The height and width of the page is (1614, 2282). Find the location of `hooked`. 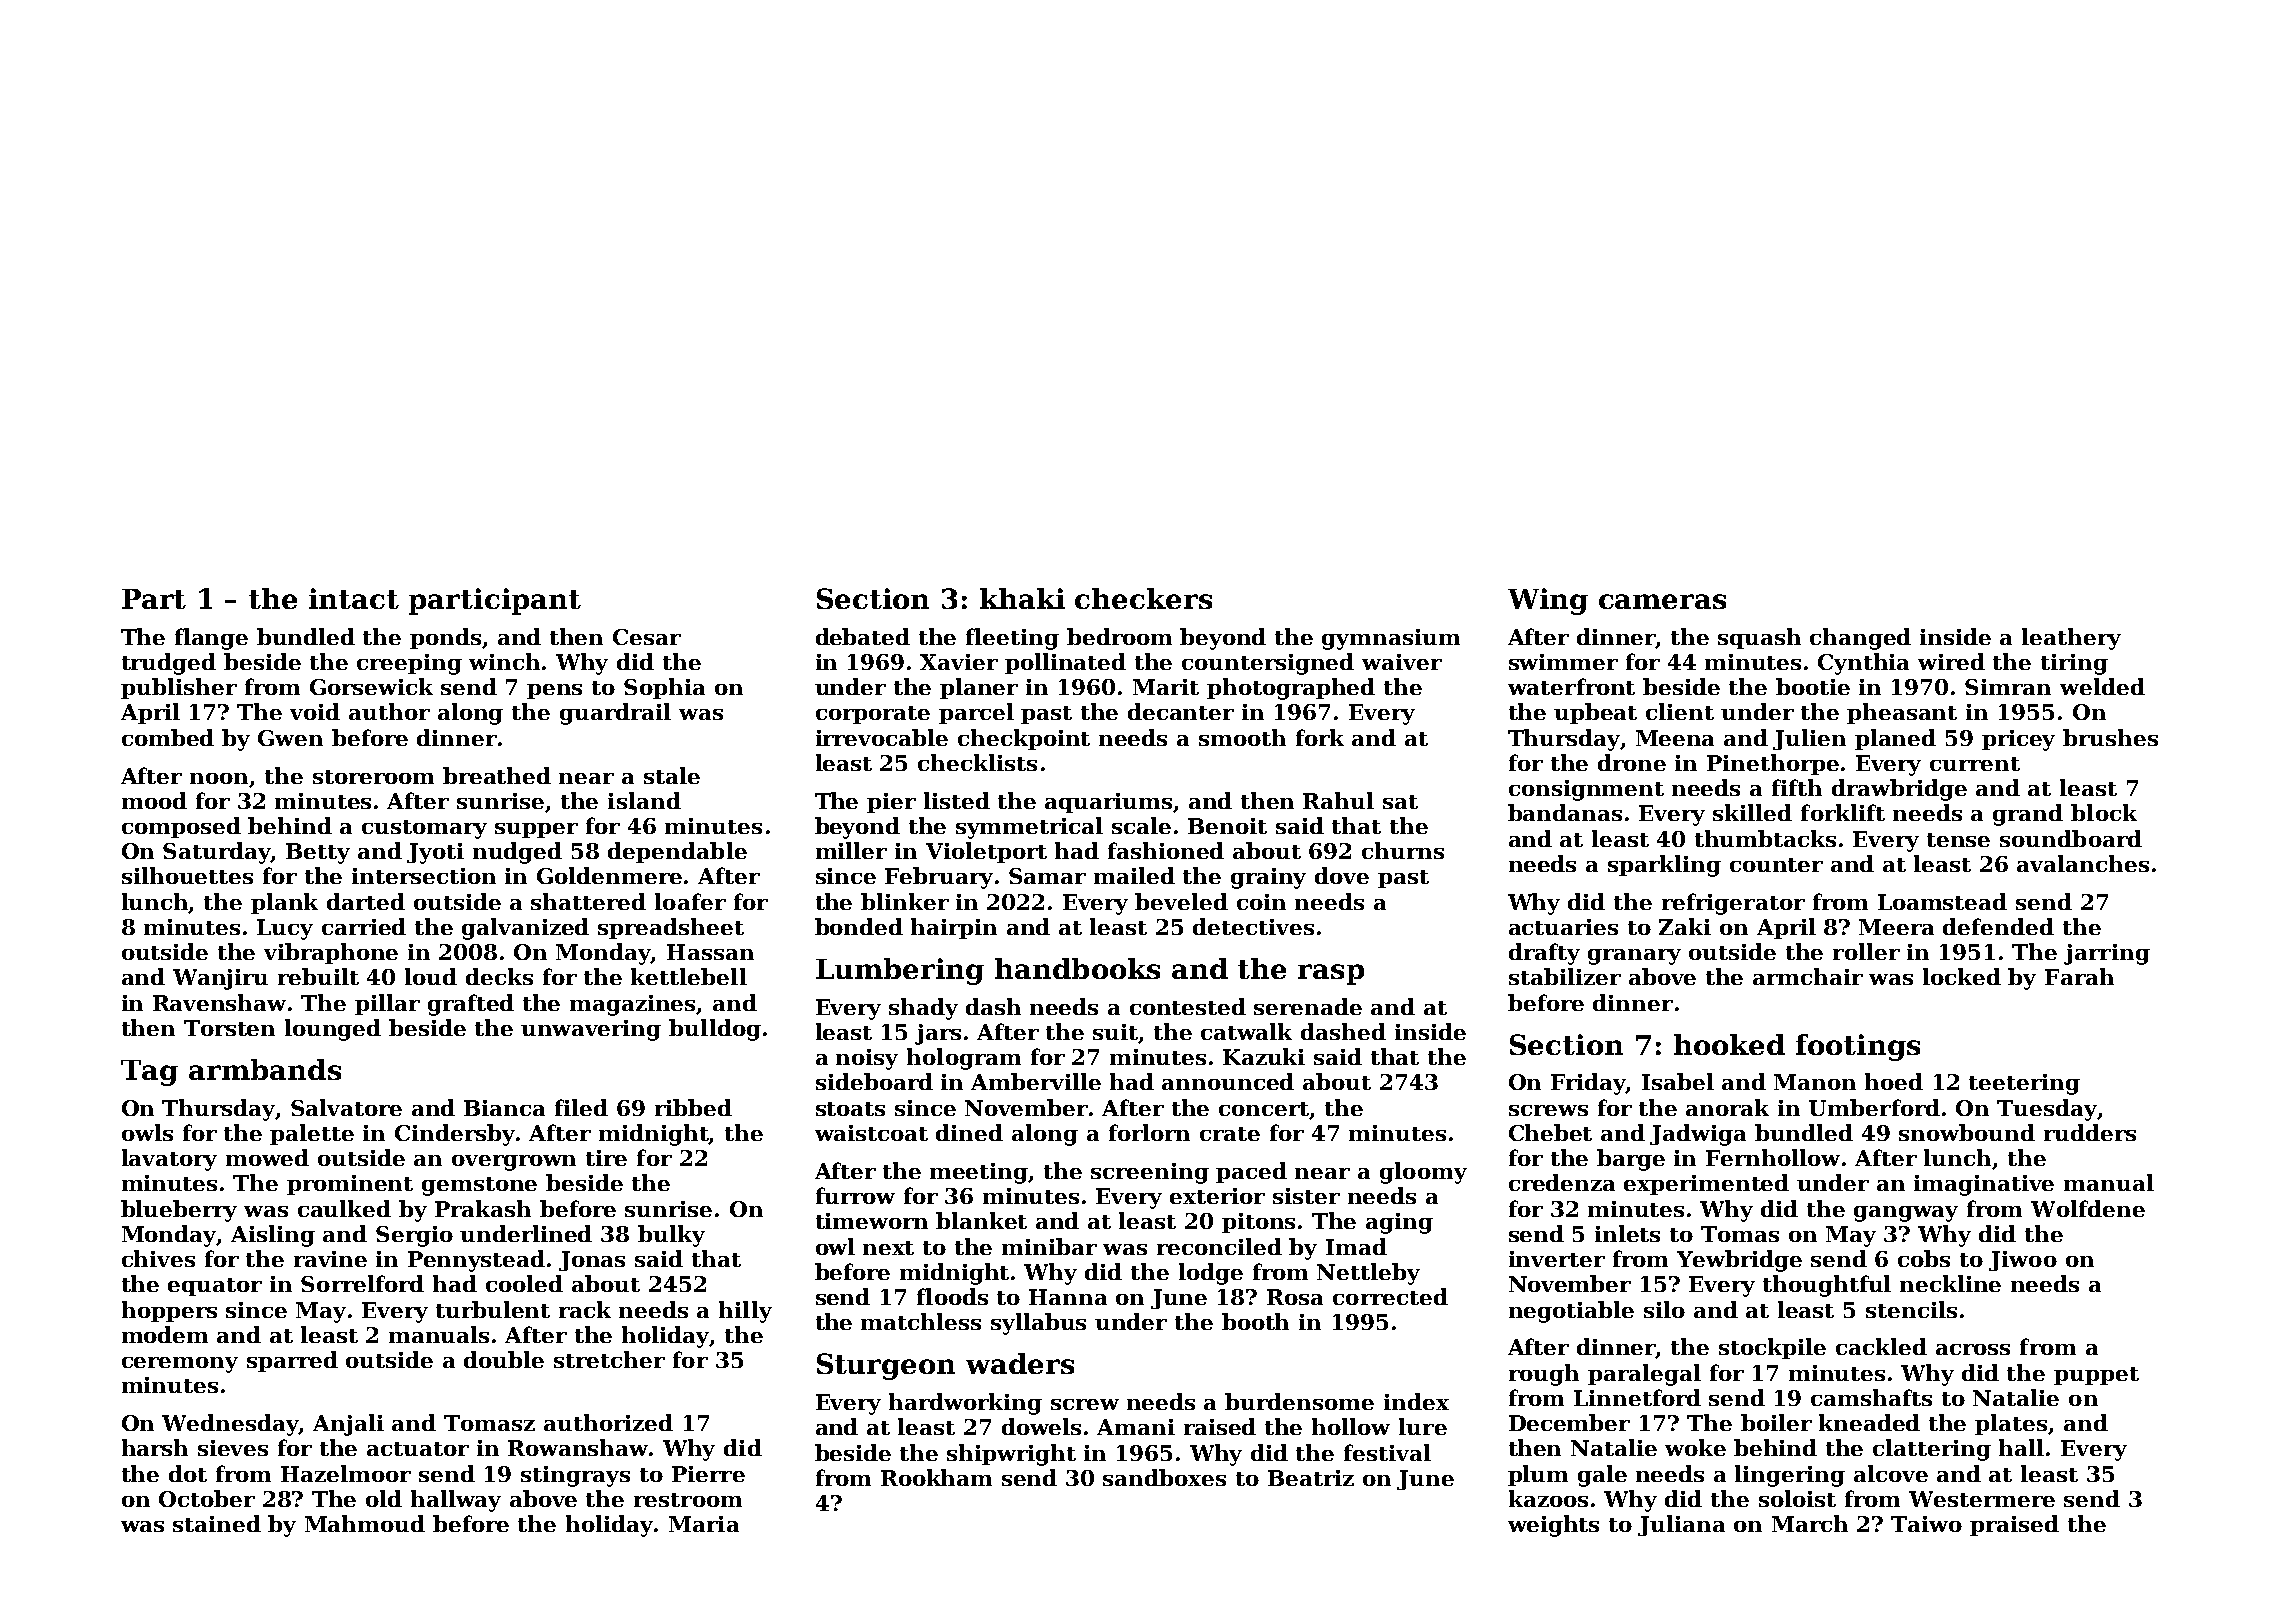

hooked is located at coordinates (1729, 1044).
